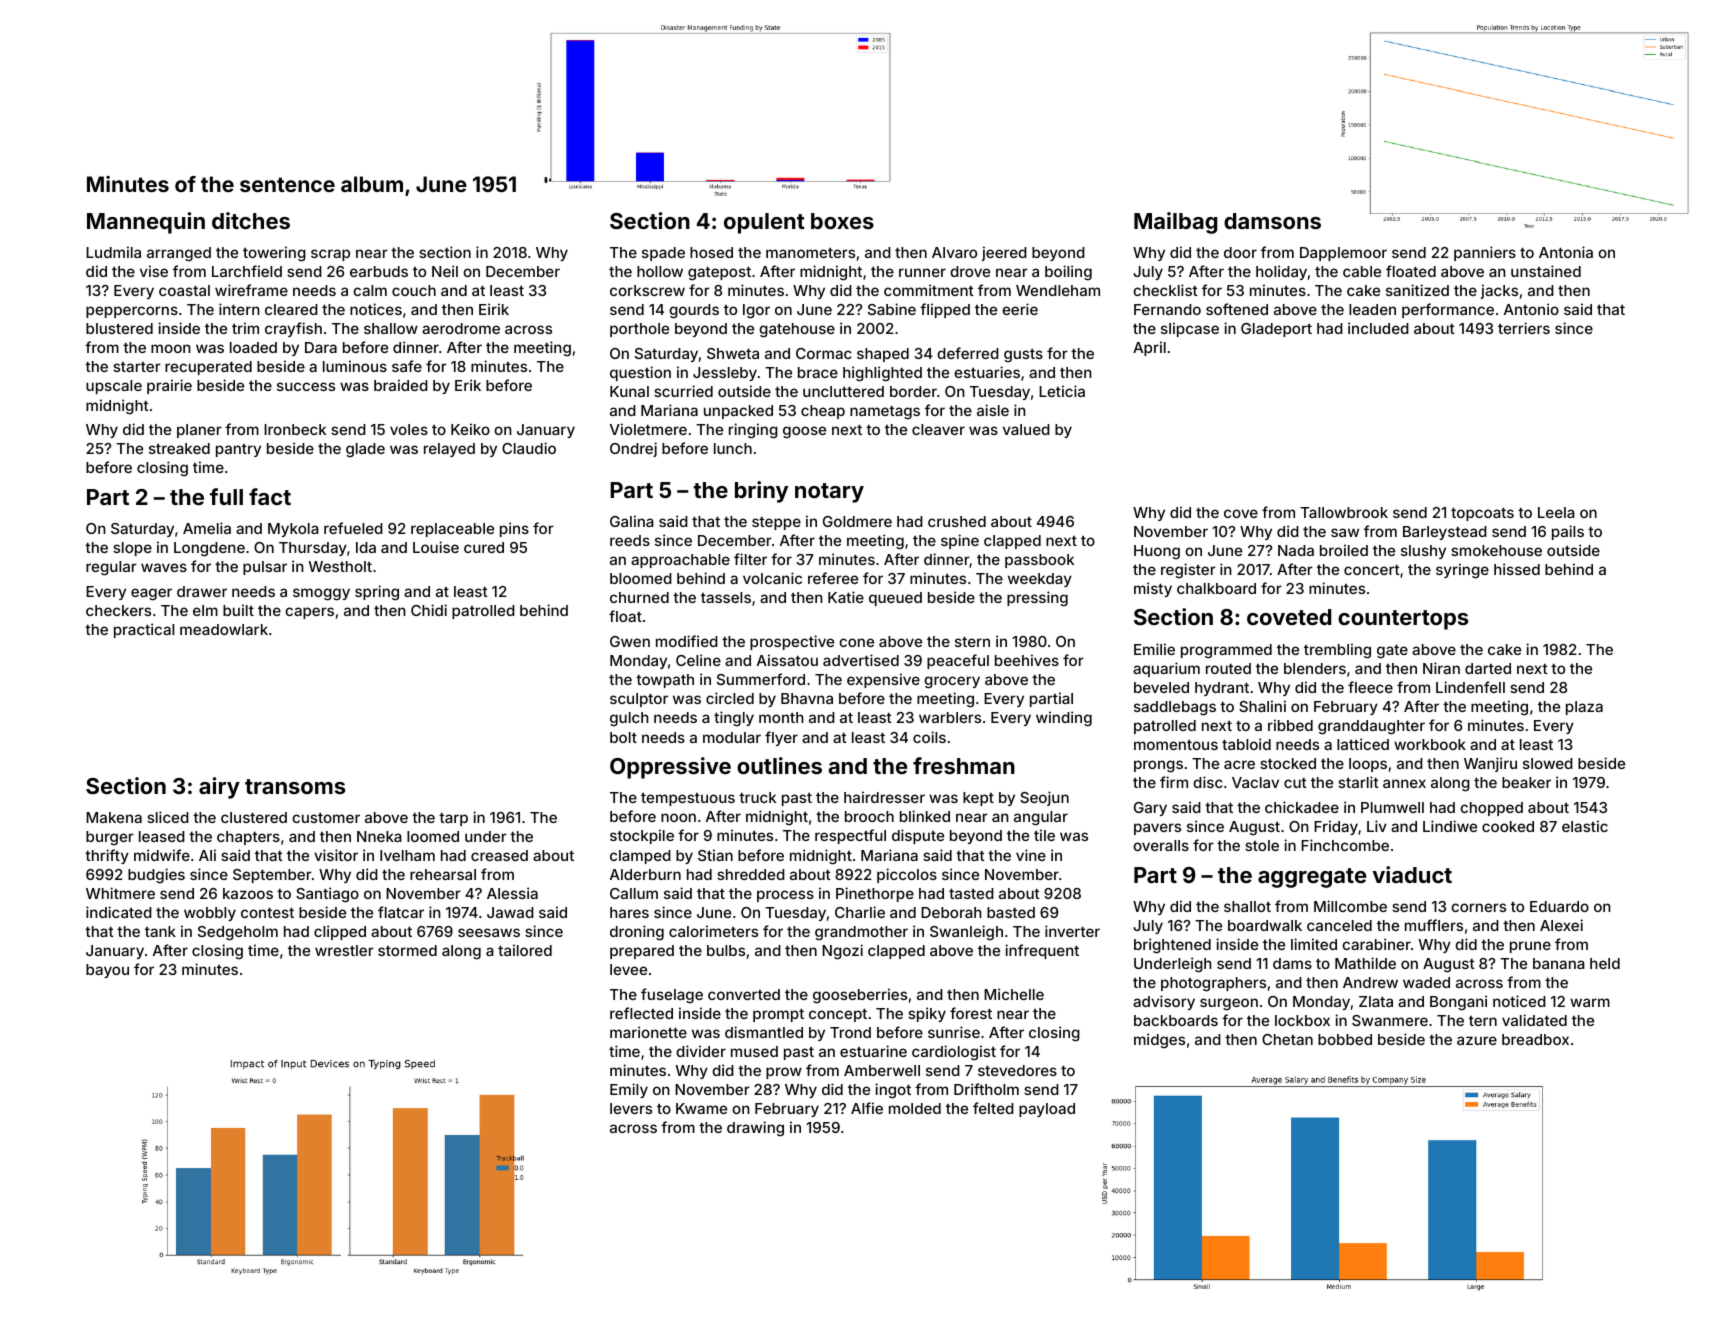 The image size is (1712, 1323). What do you see at coordinates (1372, 309) in the document?
I see `leaden` at bounding box center [1372, 309].
